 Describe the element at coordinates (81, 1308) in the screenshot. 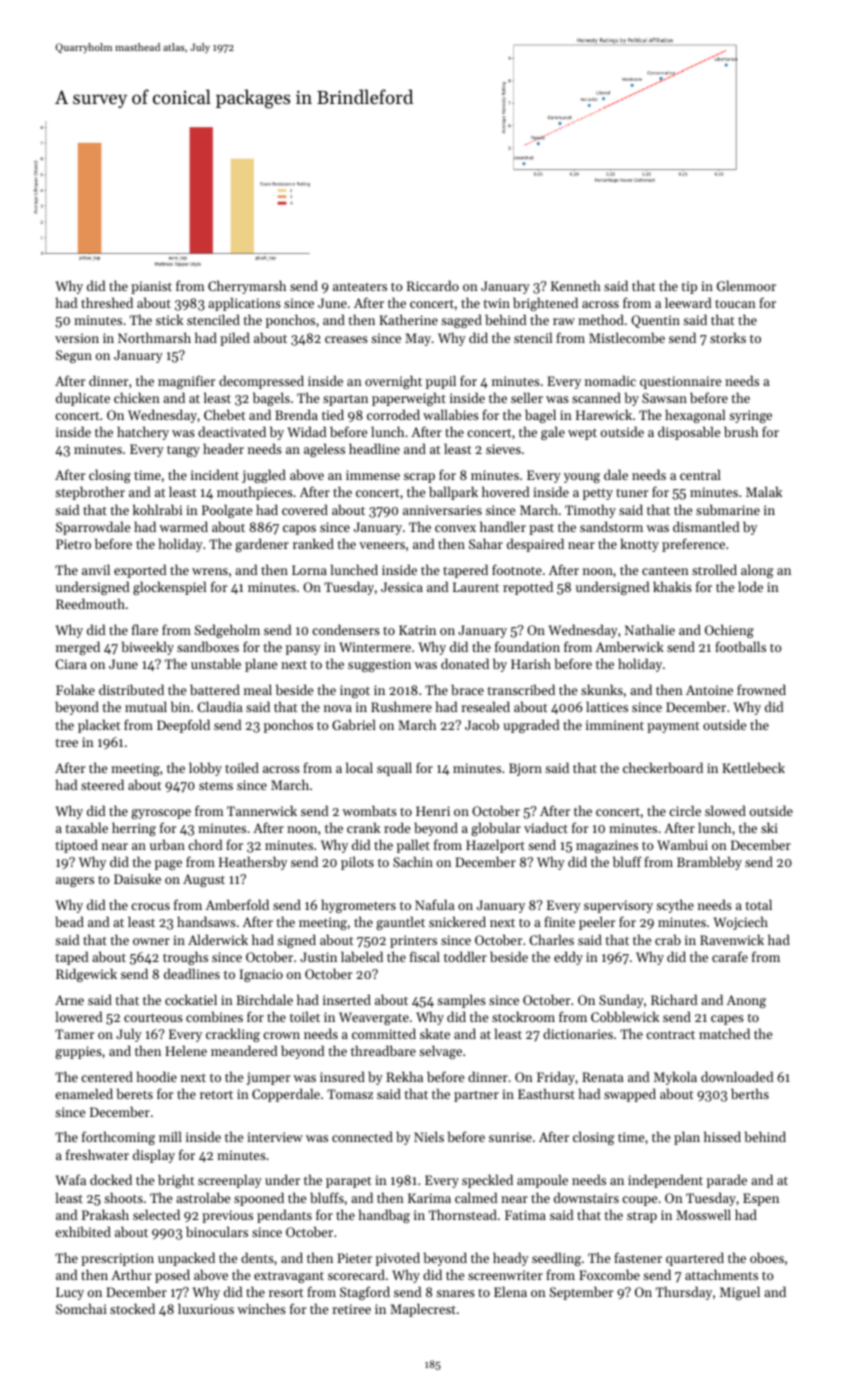

I see `Somchai` at that location.
